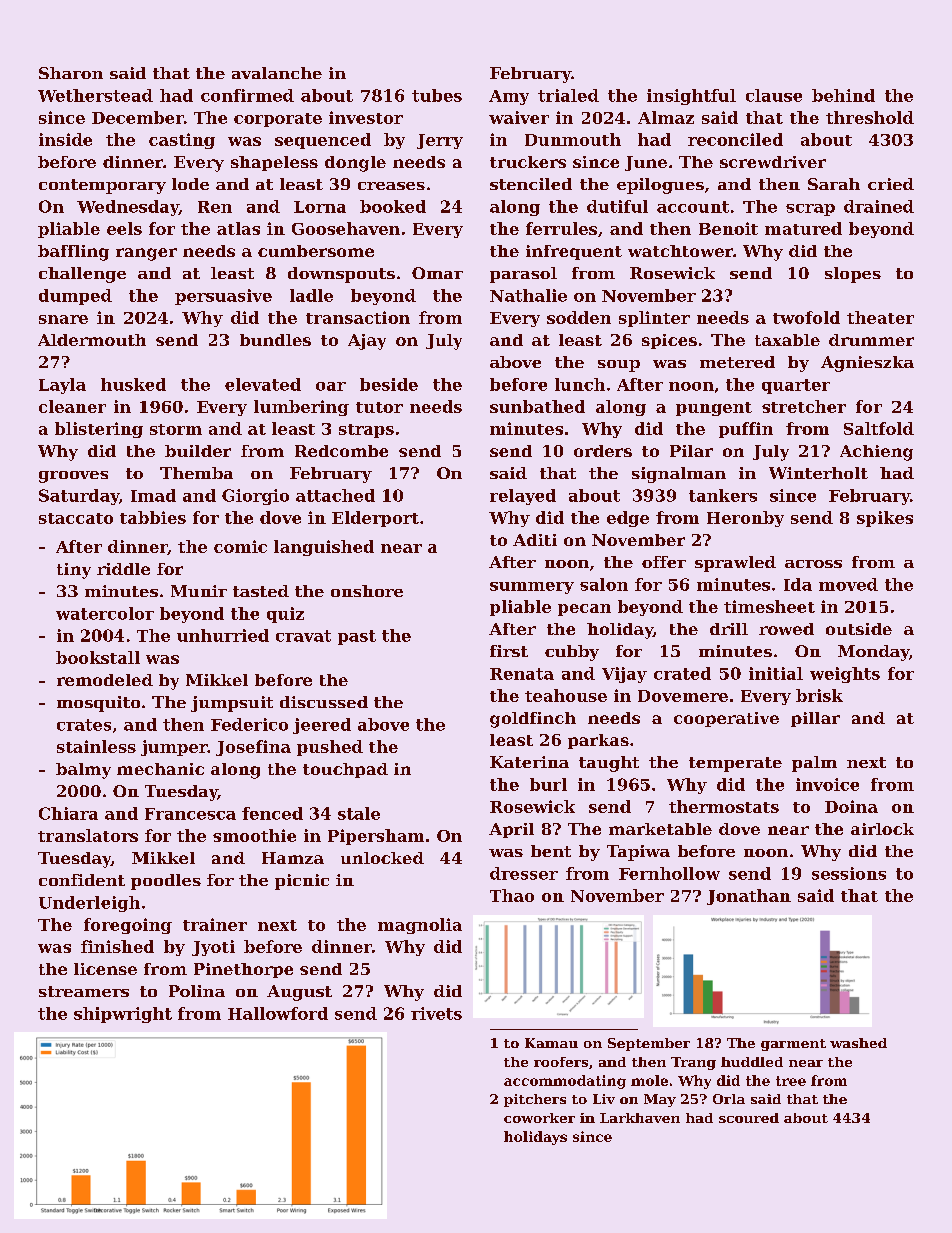 The image size is (952, 1233). What do you see at coordinates (278, 1013) in the screenshot?
I see `Hallowford` at bounding box center [278, 1013].
